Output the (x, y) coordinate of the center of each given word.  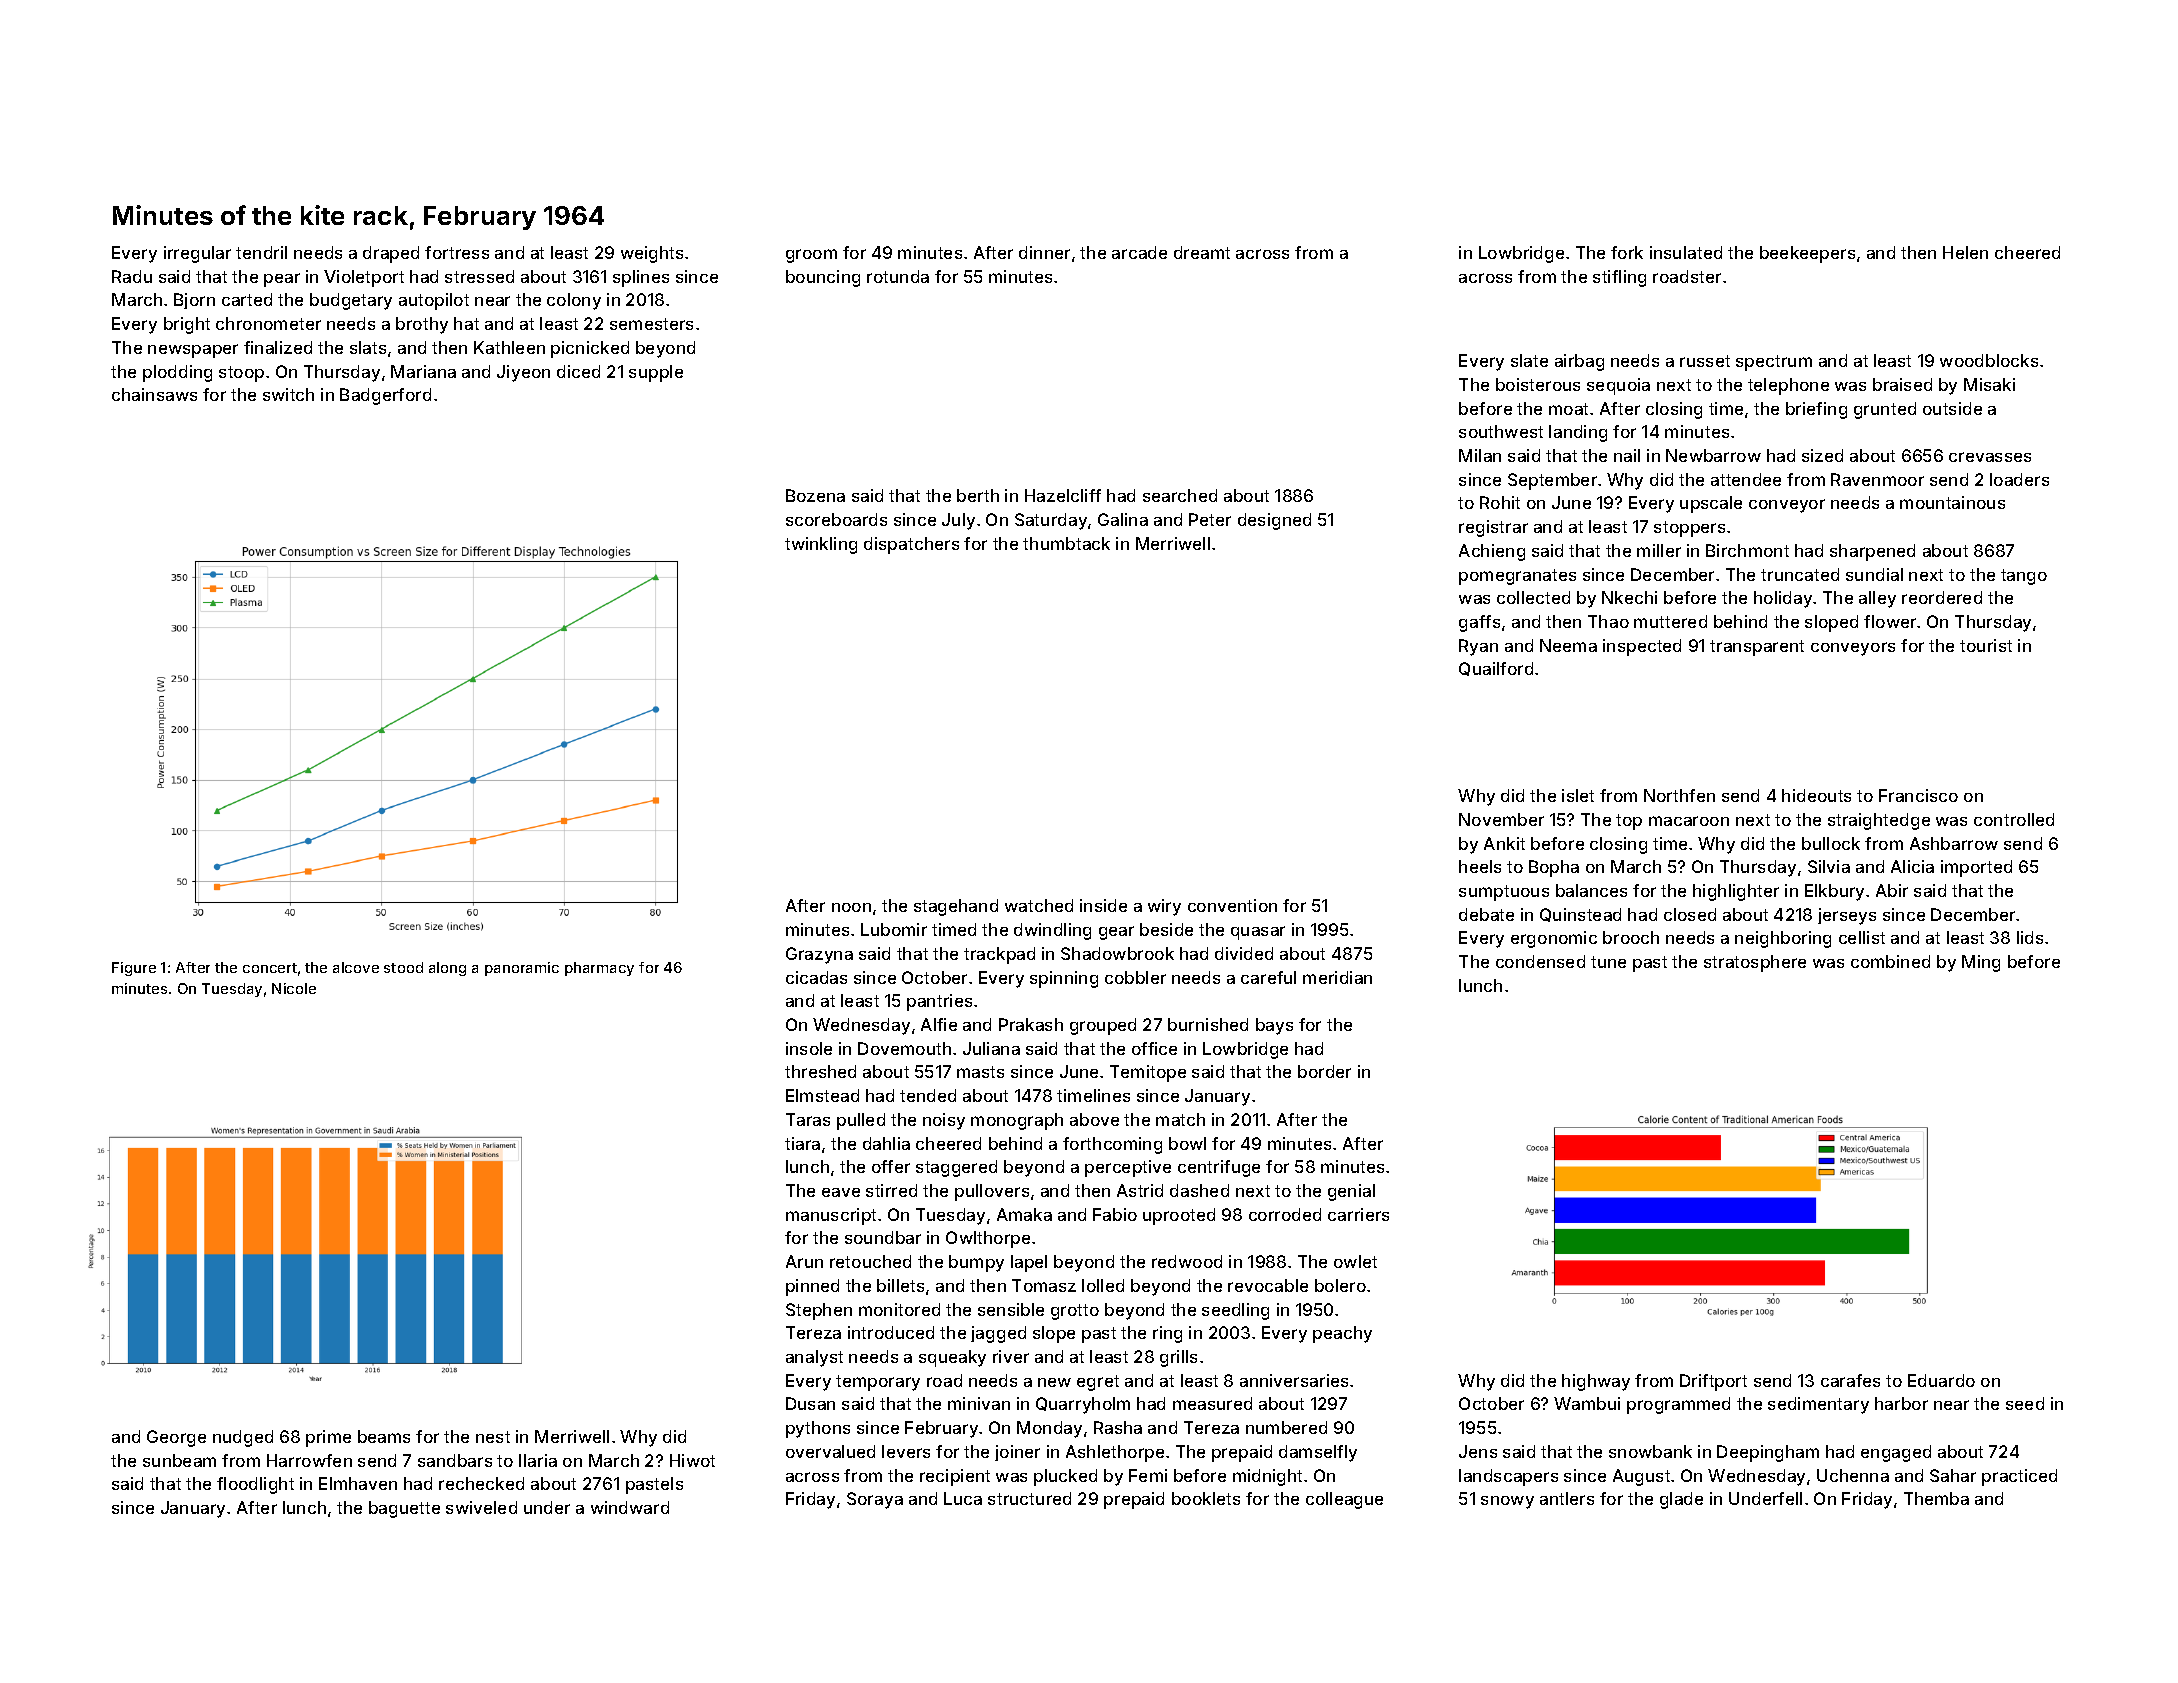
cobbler (1135, 977)
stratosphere (1755, 963)
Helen (1965, 252)
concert (270, 968)
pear (282, 280)
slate (1529, 360)
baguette (404, 1509)
